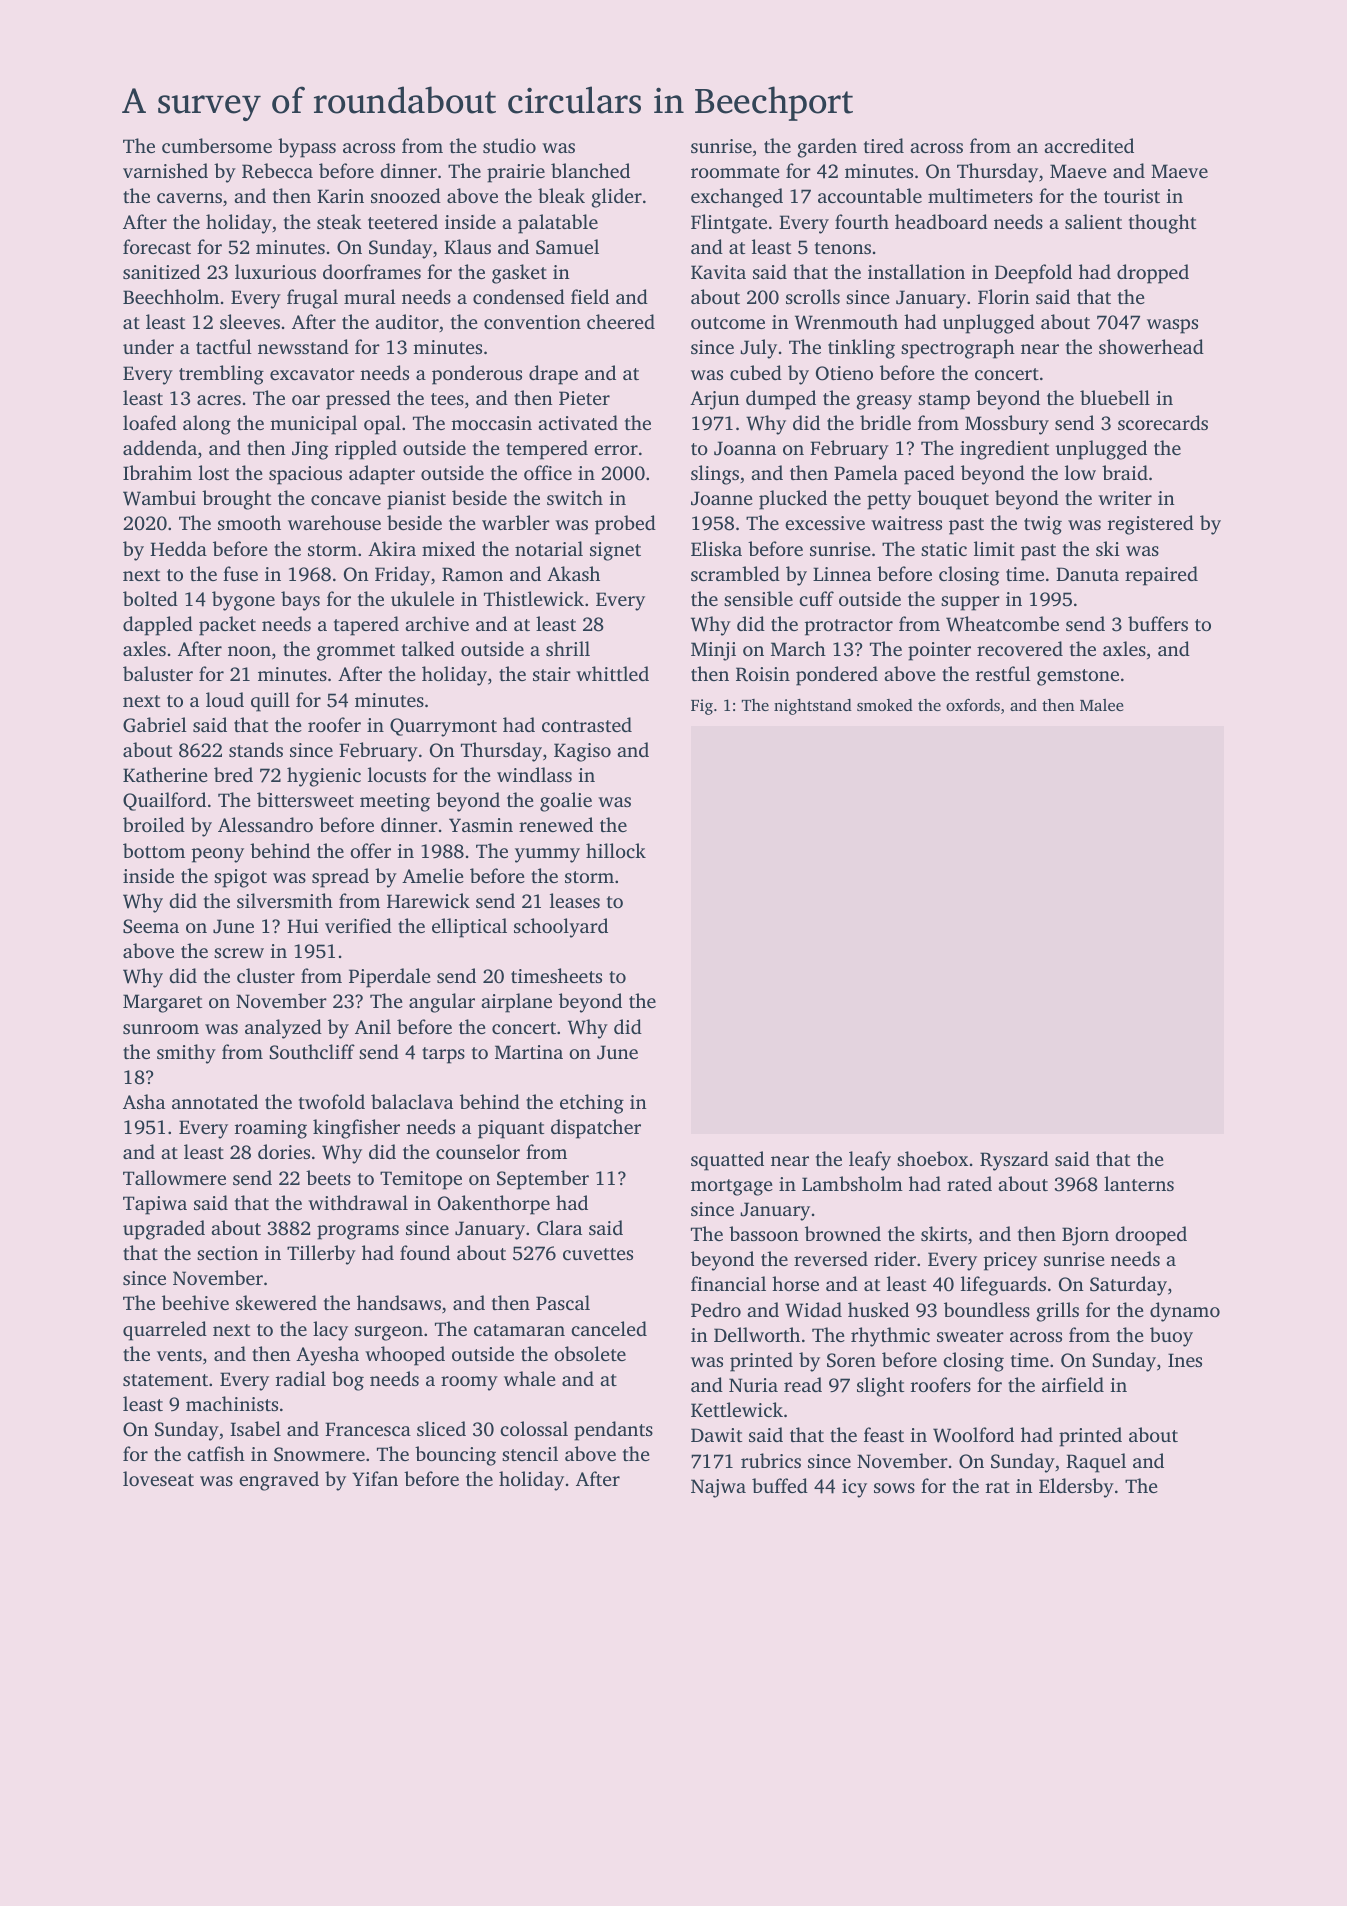 This screenshot has width=1347, height=1906. What do you see at coordinates (1158, 623) in the screenshot?
I see `buffers` at bounding box center [1158, 623].
